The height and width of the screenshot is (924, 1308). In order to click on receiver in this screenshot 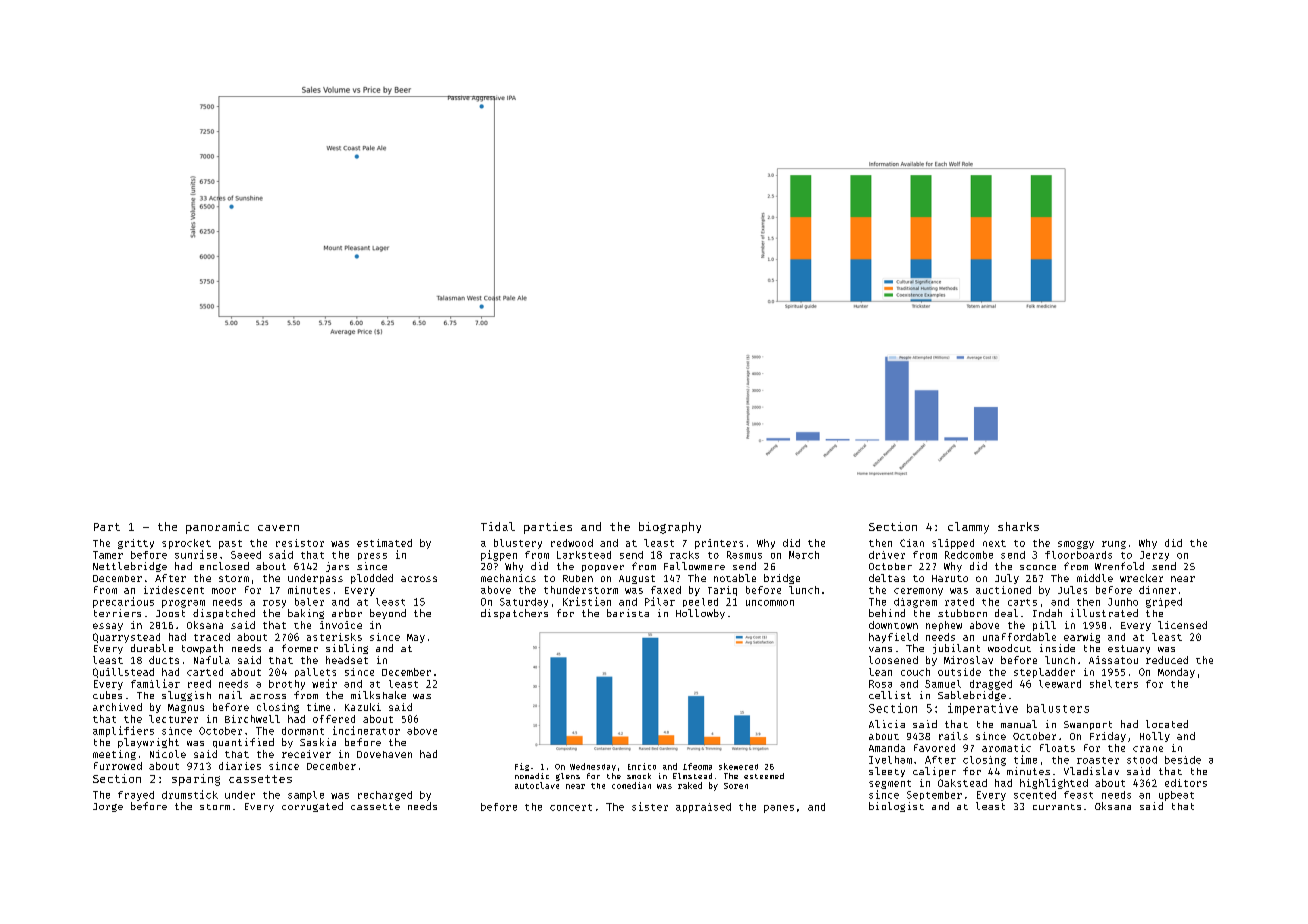, I will do `click(306, 754)`.
